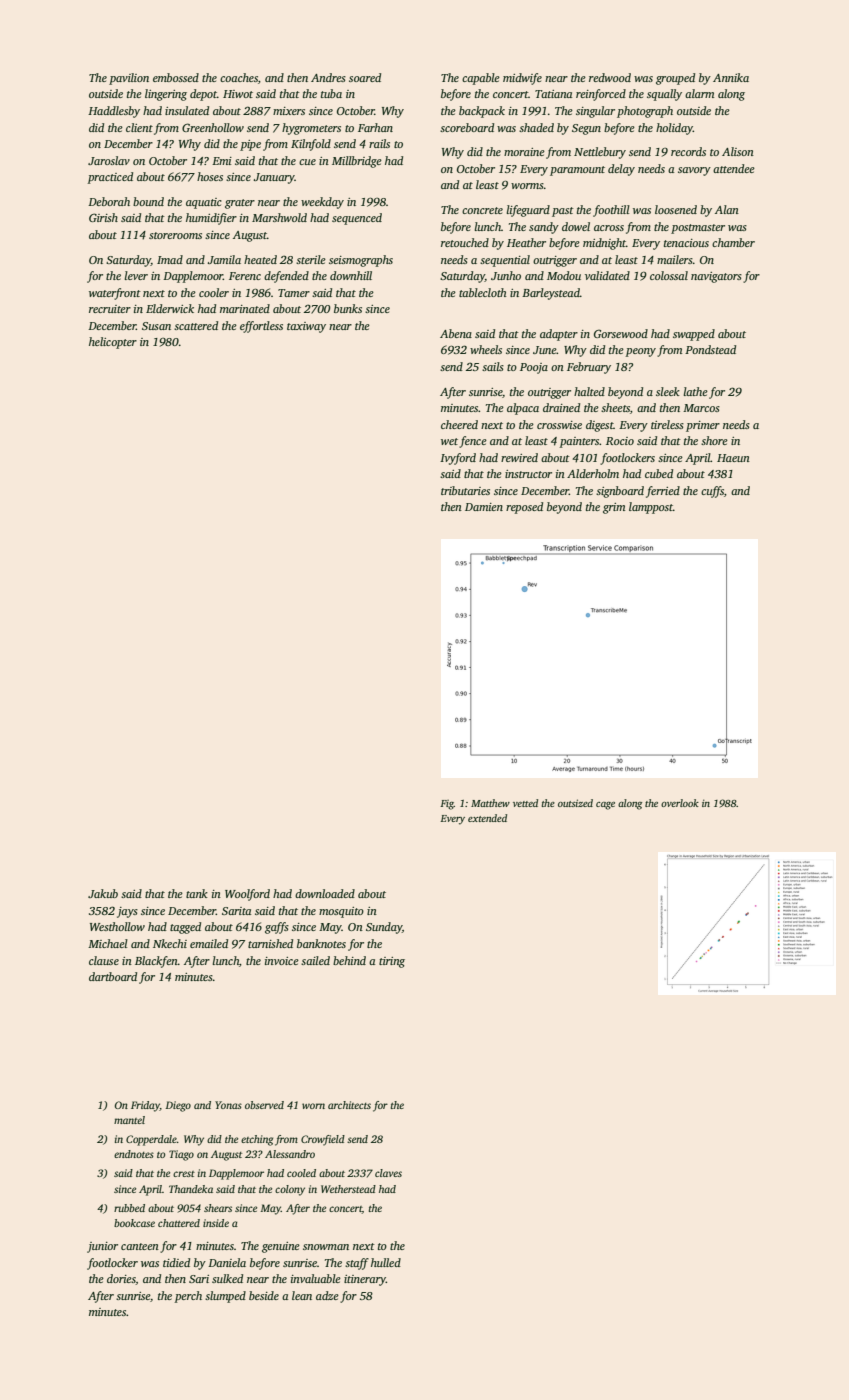  What do you see at coordinates (129, 79) in the screenshot?
I see `pavilion` at bounding box center [129, 79].
